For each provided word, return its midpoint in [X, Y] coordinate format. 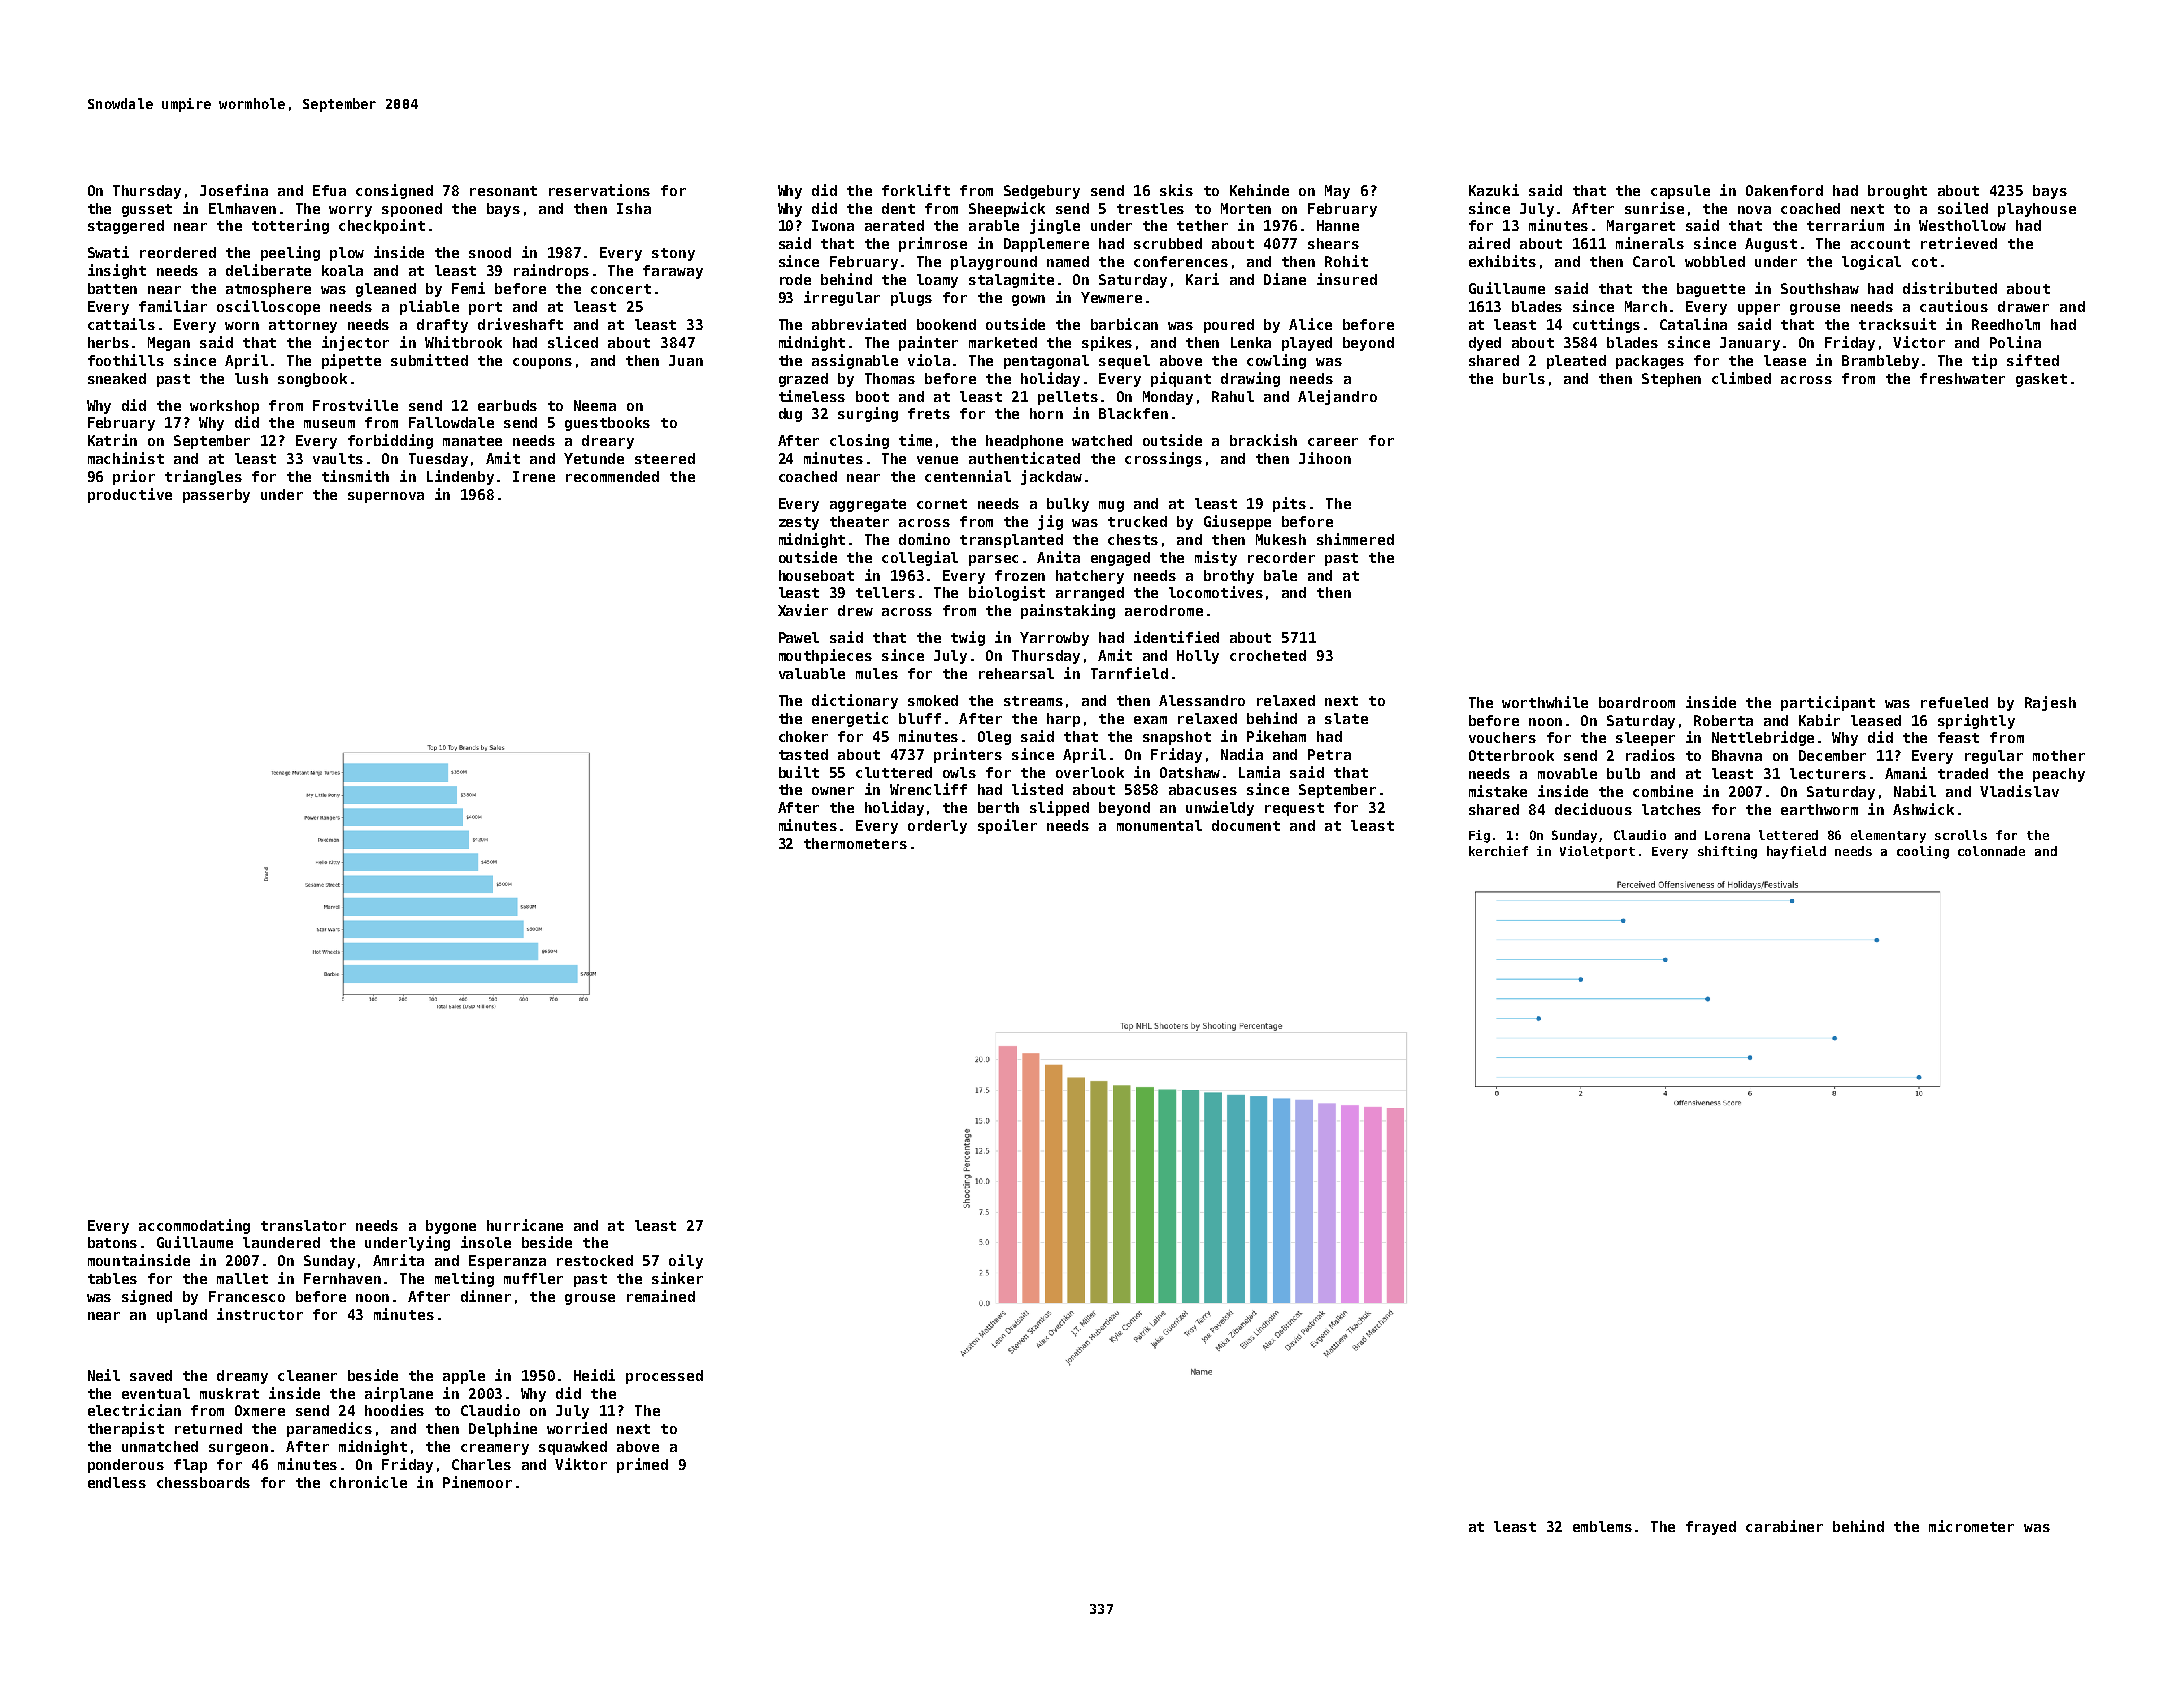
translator [303, 1225]
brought [1897, 192]
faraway [673, 272]
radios [1650, 755]
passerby [216, 496]
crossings [1163, 459]
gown [1028, 300]
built [799, 772]
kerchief [1498, 851]
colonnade [1991, 851]
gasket [2041, 380]
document [1246, 825]
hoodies [394, 1410]
